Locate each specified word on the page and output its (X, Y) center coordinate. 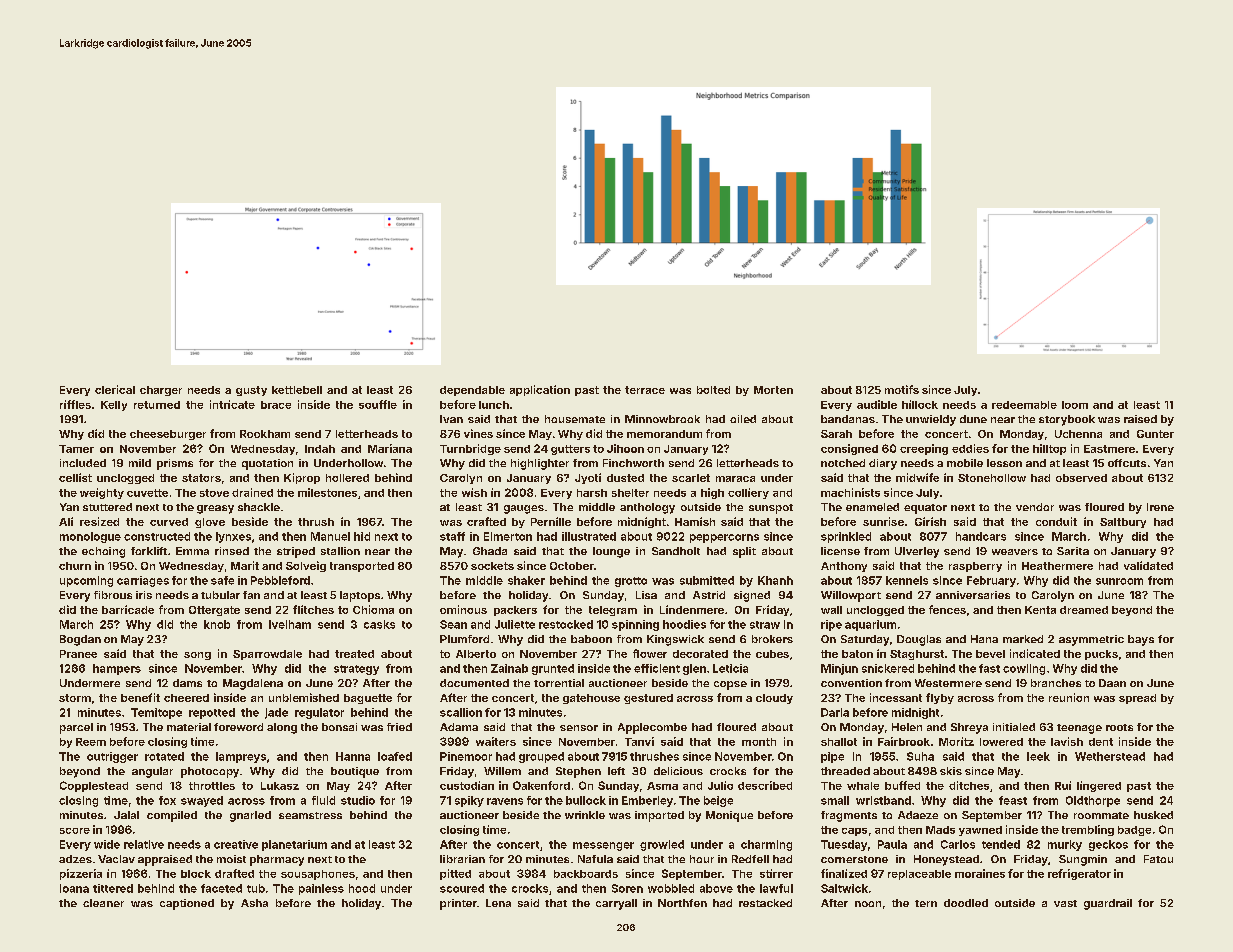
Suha (920, 756)
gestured (648, 699)
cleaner (103, 903)
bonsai (339, 727)
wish (474, 492)
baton (857, 654)
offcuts (1127, 463)
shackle (259, 507)
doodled (966, 903)
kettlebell (297, 390)
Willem (502, 771)
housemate (575, 419)
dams (187, 683)
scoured (462, 888)
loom (1075, 405)
